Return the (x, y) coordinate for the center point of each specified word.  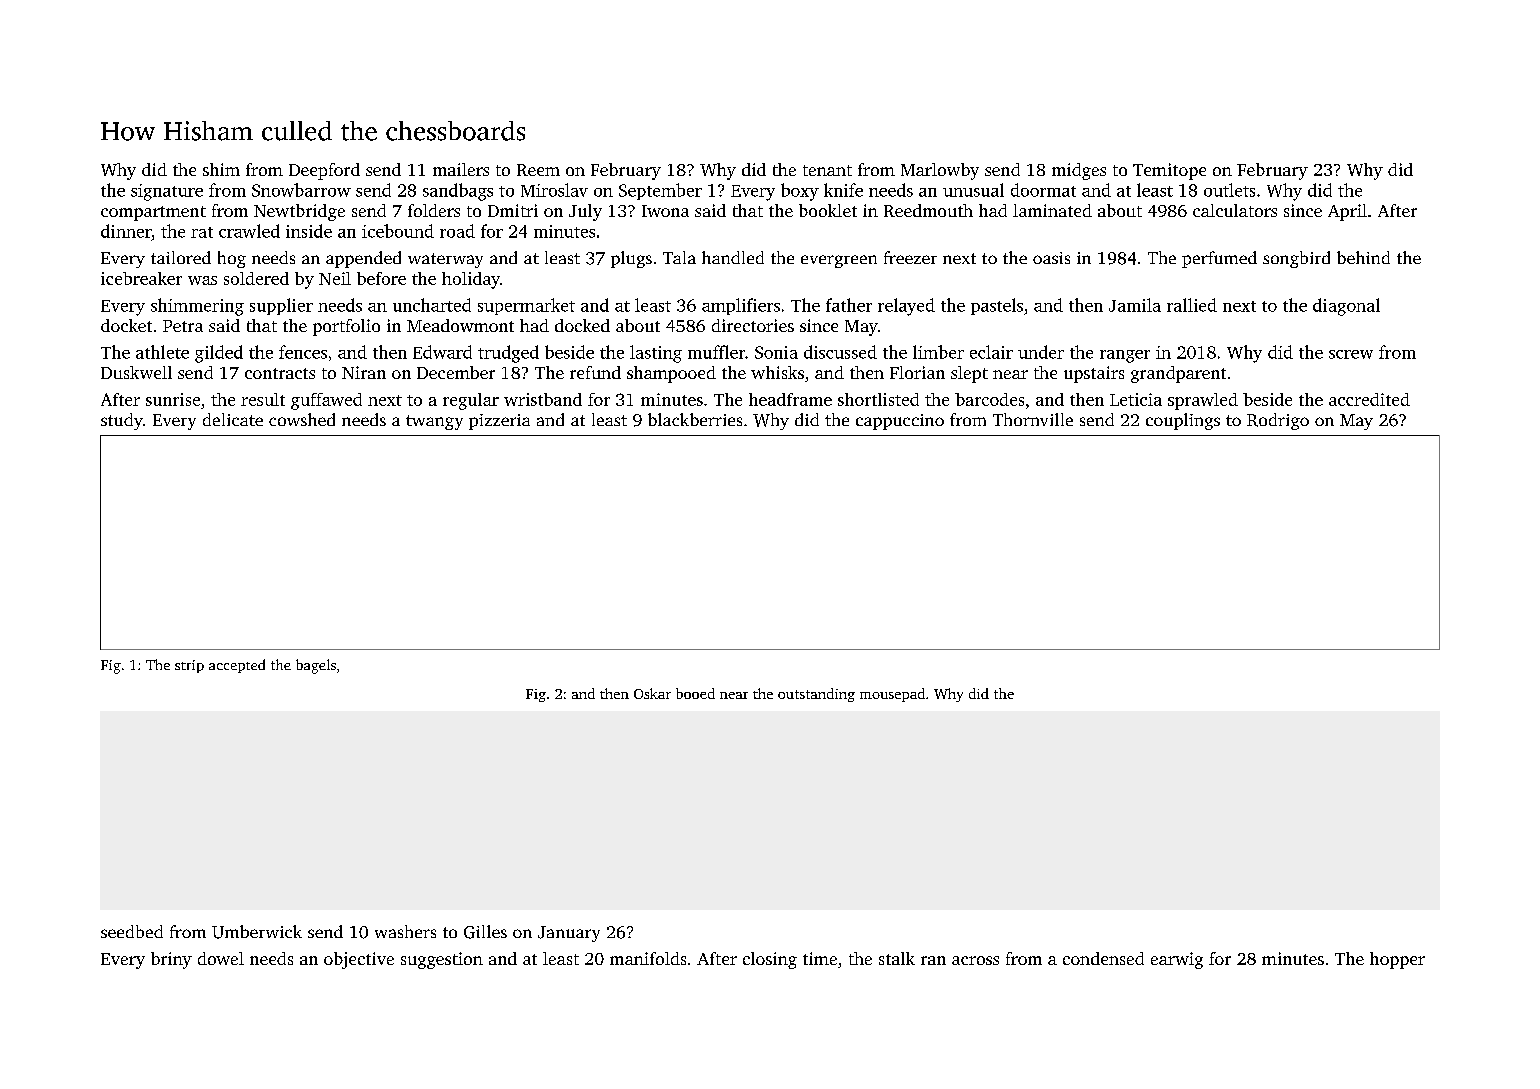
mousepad (892, 695)
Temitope (1169, 171)
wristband (543, 399)
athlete (162, 352)
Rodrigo (1278, 421)
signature (167, 192)
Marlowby (940, 171)
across (975, 960)
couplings (1183, 421)
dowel (221, 958)
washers (405, 931)
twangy (434, 422)
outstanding (816, 695)
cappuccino (900, 422)
